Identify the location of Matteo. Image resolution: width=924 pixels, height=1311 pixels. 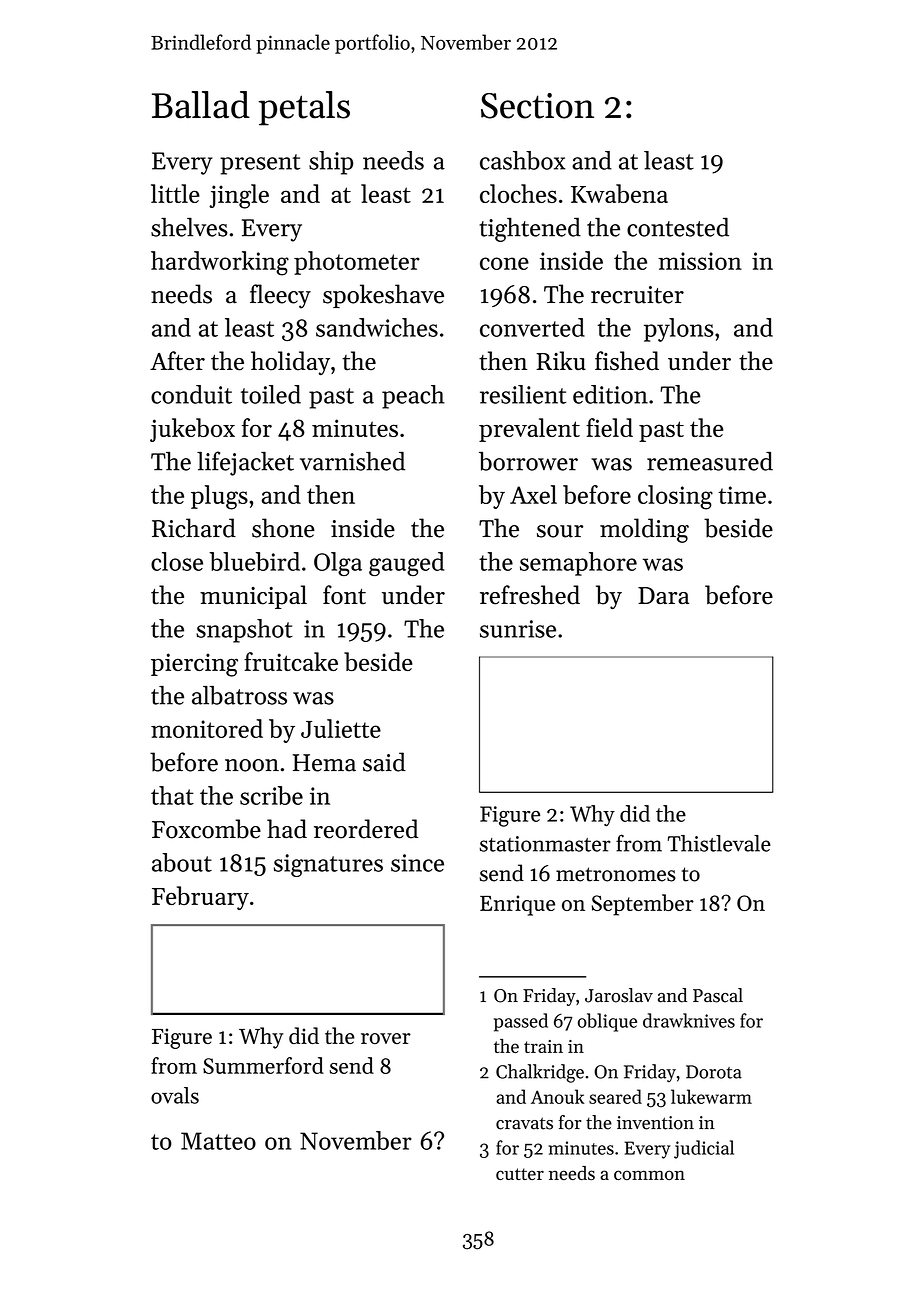
(218, 1141).
